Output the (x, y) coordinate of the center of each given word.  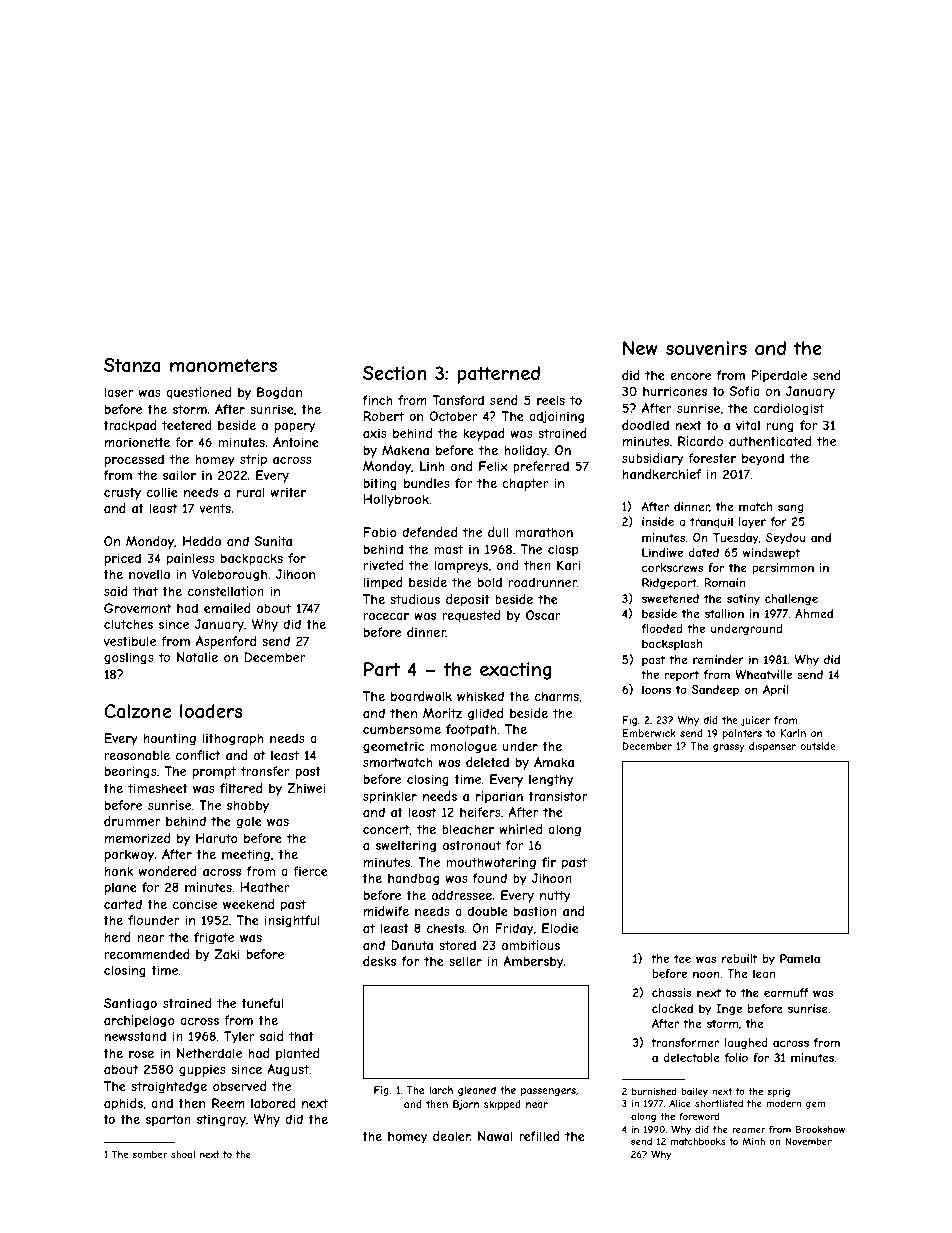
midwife (386, 911)
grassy (729, 748)
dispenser (772, 747)
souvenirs (706, 348)
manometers (223, 365)
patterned (499, 375)
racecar (386, 616)
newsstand (135, 1036)
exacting (516, 671)
